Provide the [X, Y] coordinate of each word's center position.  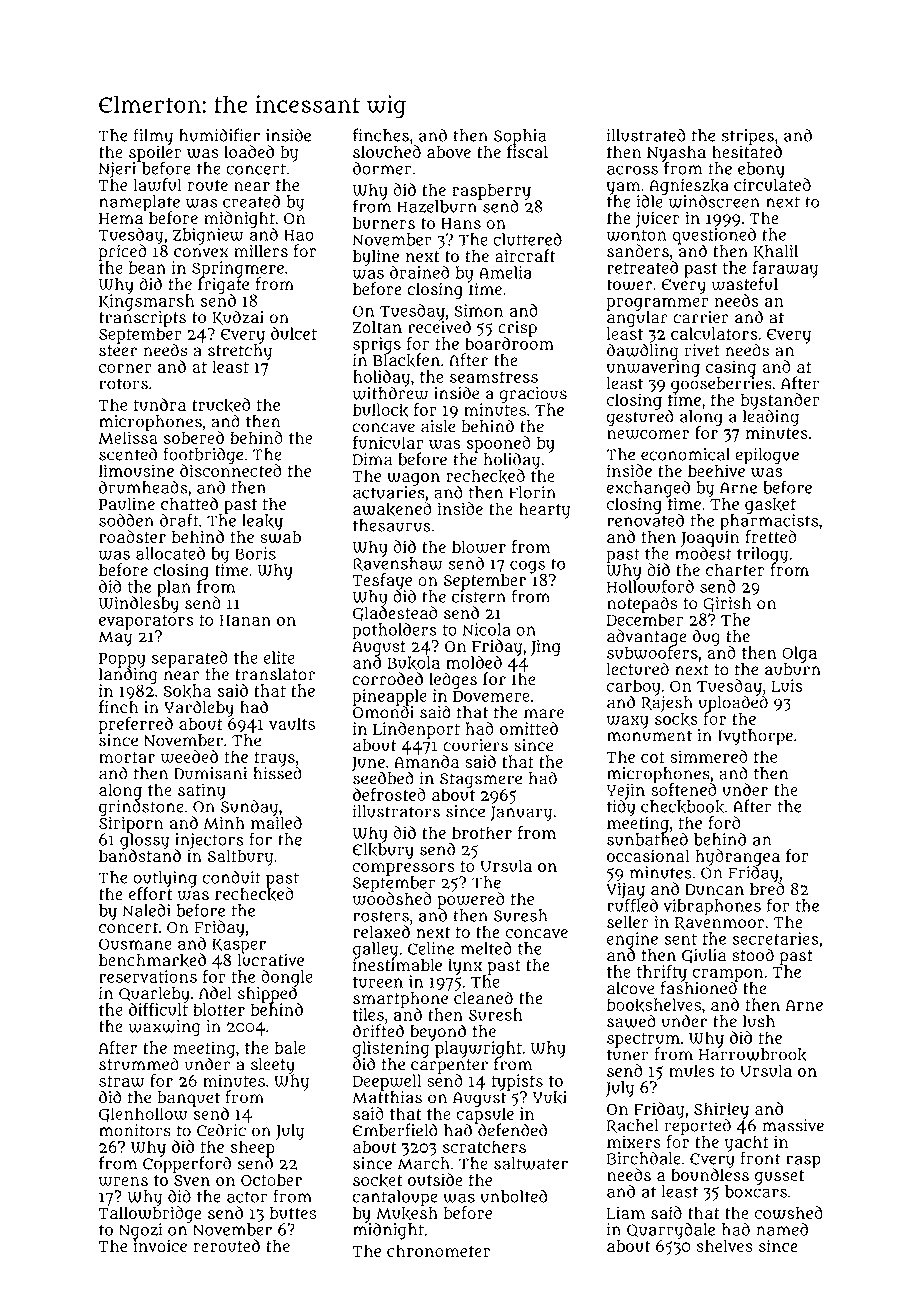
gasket [770, 506]
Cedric [221, 1130]
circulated [772, 184]
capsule [485, 1115]
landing [128, 676]
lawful [157, 185]
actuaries [389, 492]
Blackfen [406, 361]
